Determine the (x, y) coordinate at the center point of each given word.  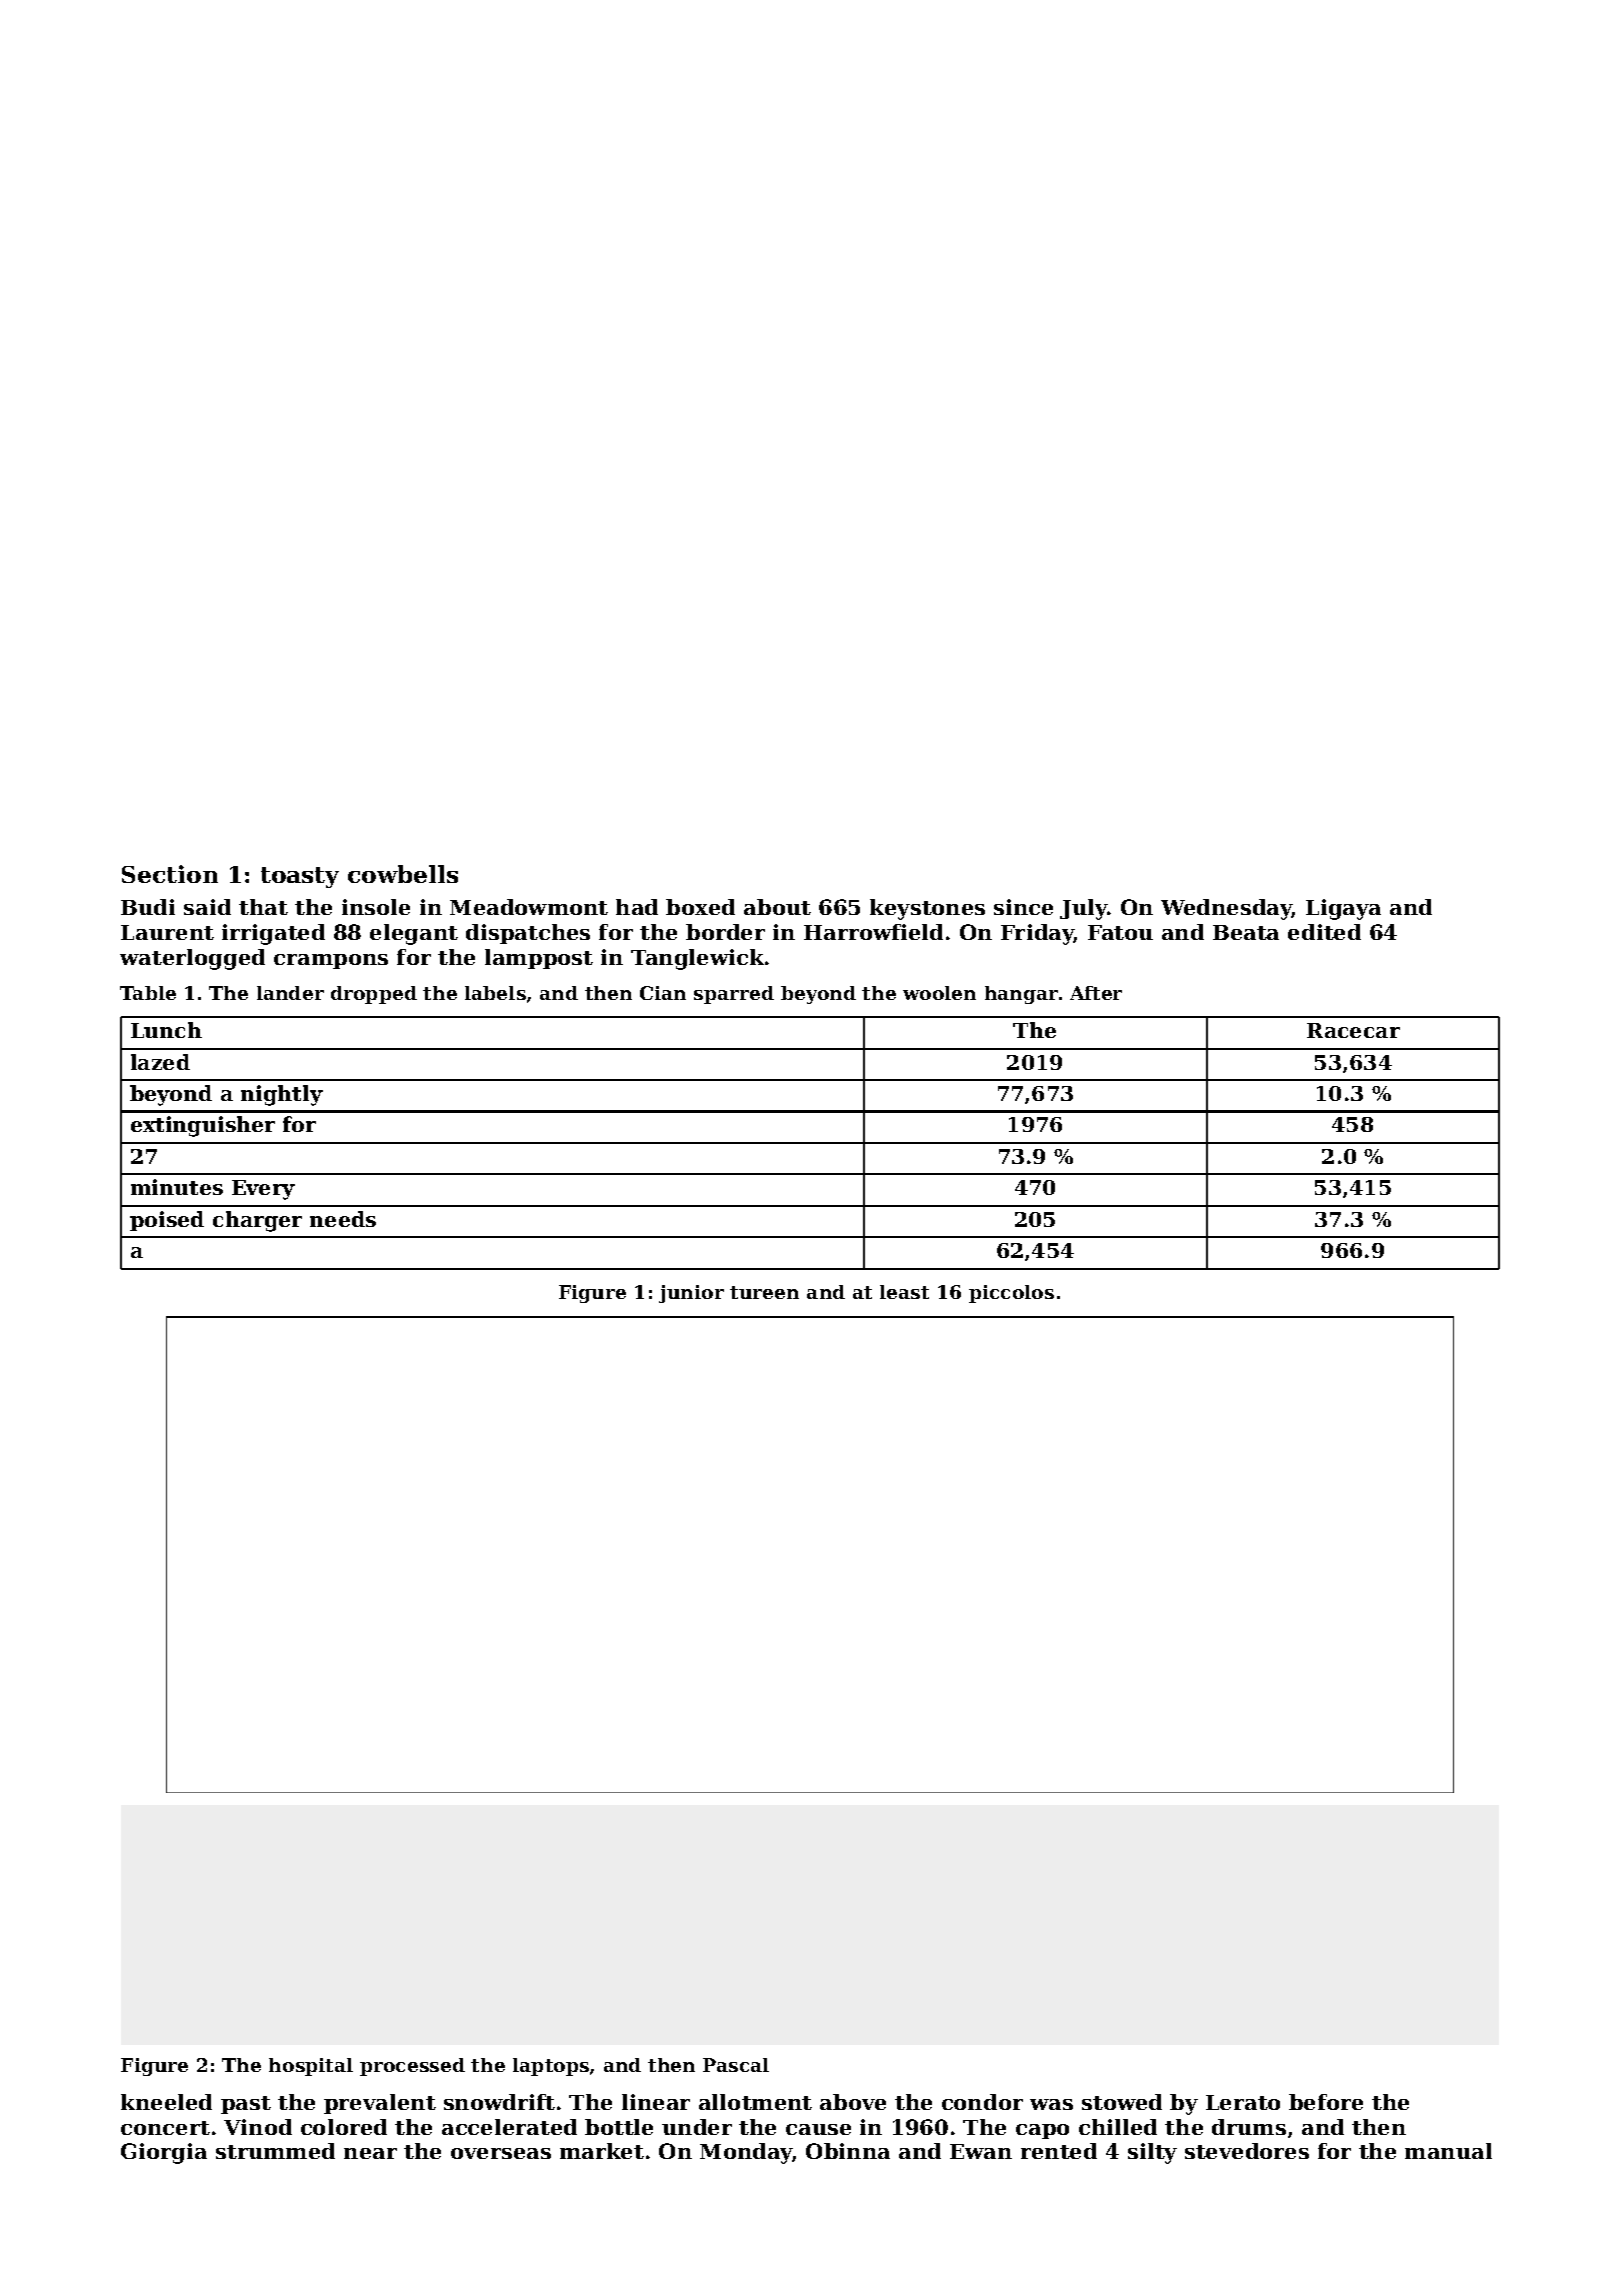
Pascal (736, 2065)
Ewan (981, 2151)
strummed (275, 2151)
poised (167, 1221)
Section (170, 874)
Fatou (1120, 932)
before (1326, 2102)
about (777, 907)
